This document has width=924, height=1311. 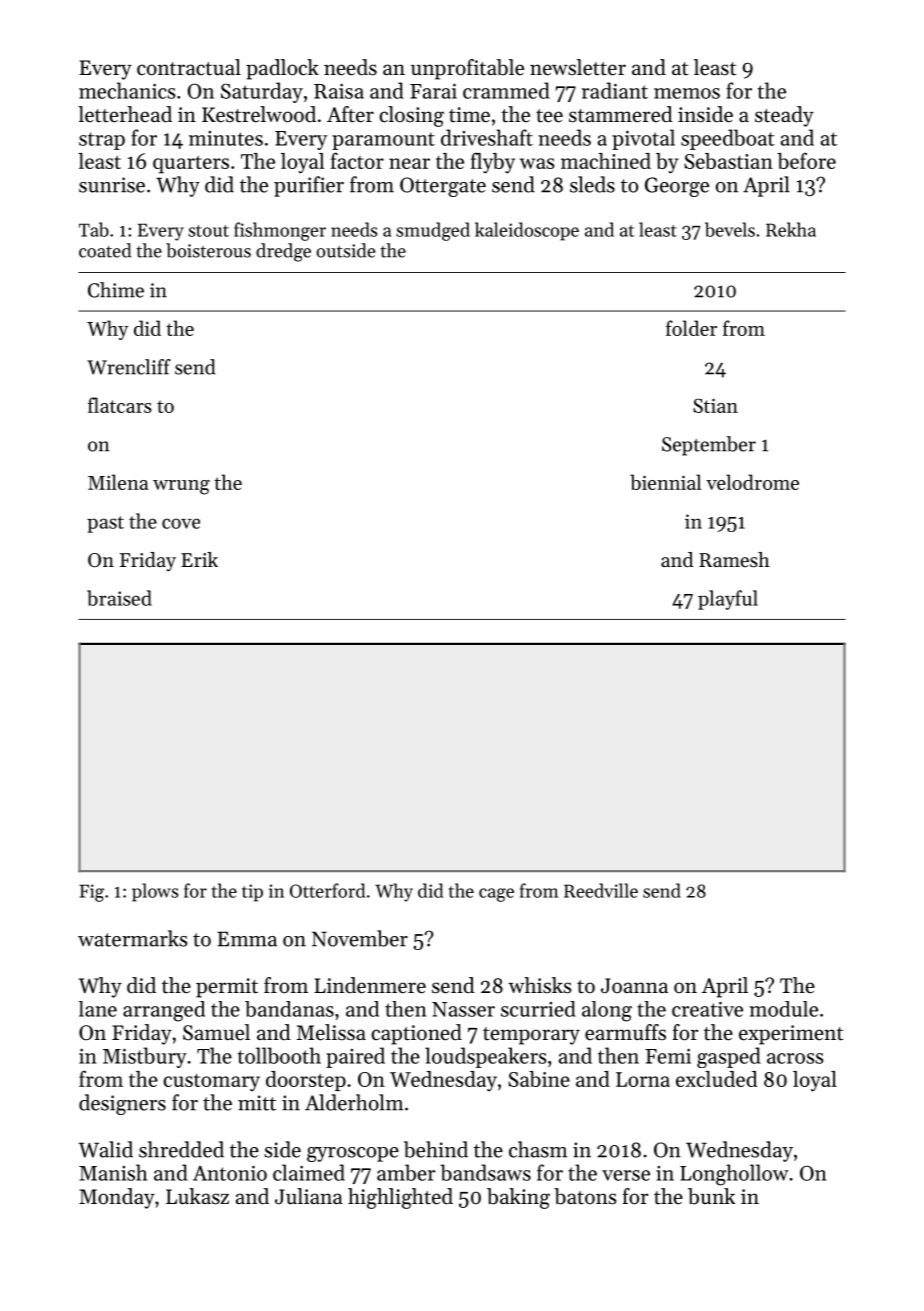 What do you see at coordinates (711, 1196) in the document?
I see `bunk` at bounding box center [711, 1196].
